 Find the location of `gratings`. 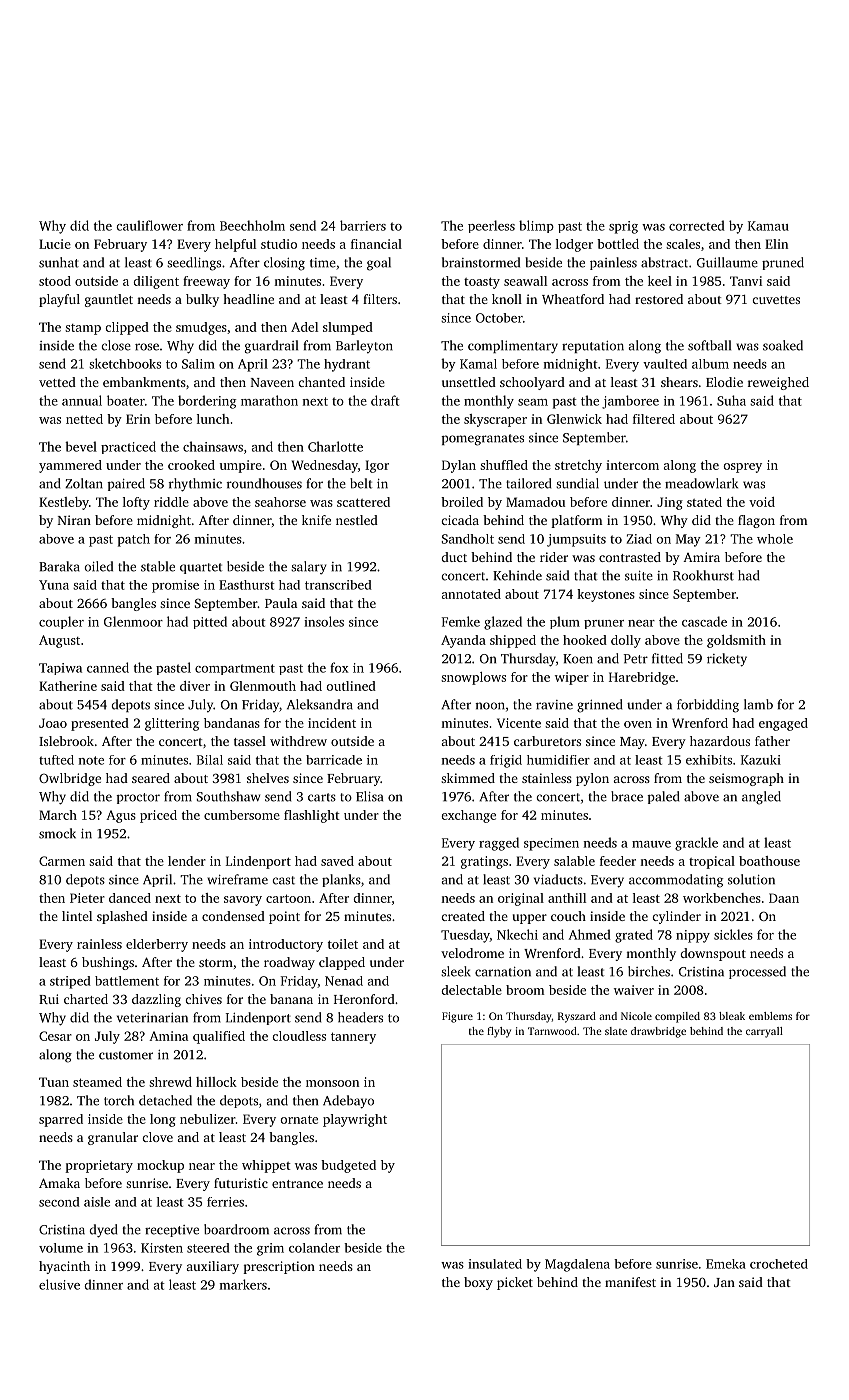

gratings is located at coordinates (484, 862).
